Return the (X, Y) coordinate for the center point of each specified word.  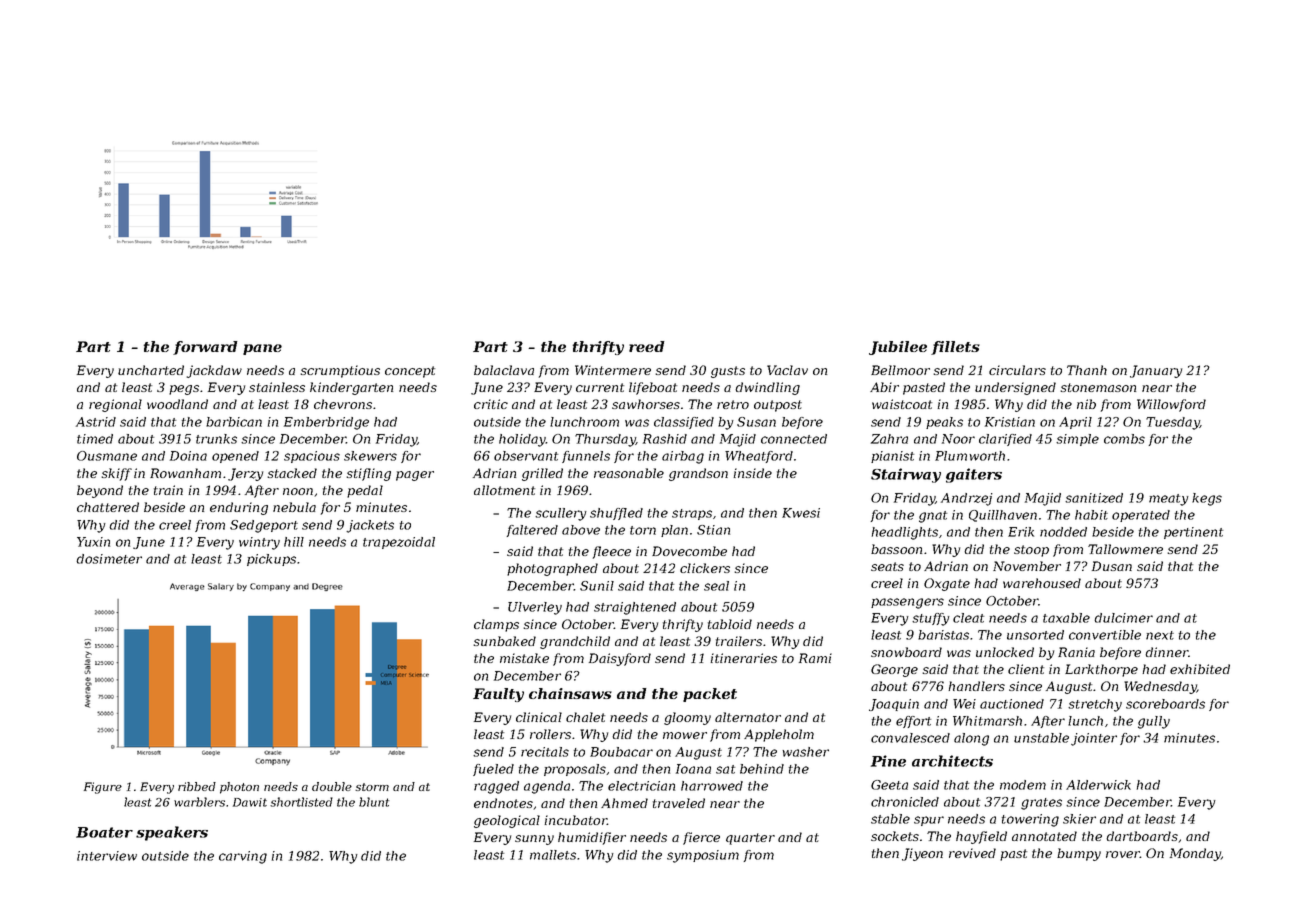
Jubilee (898, 348)
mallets (553, 855)
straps (692, 514)
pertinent (1193, 533)
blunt (374, 802)
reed (647, 346)
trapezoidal (399, 543)
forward (205, 348)
